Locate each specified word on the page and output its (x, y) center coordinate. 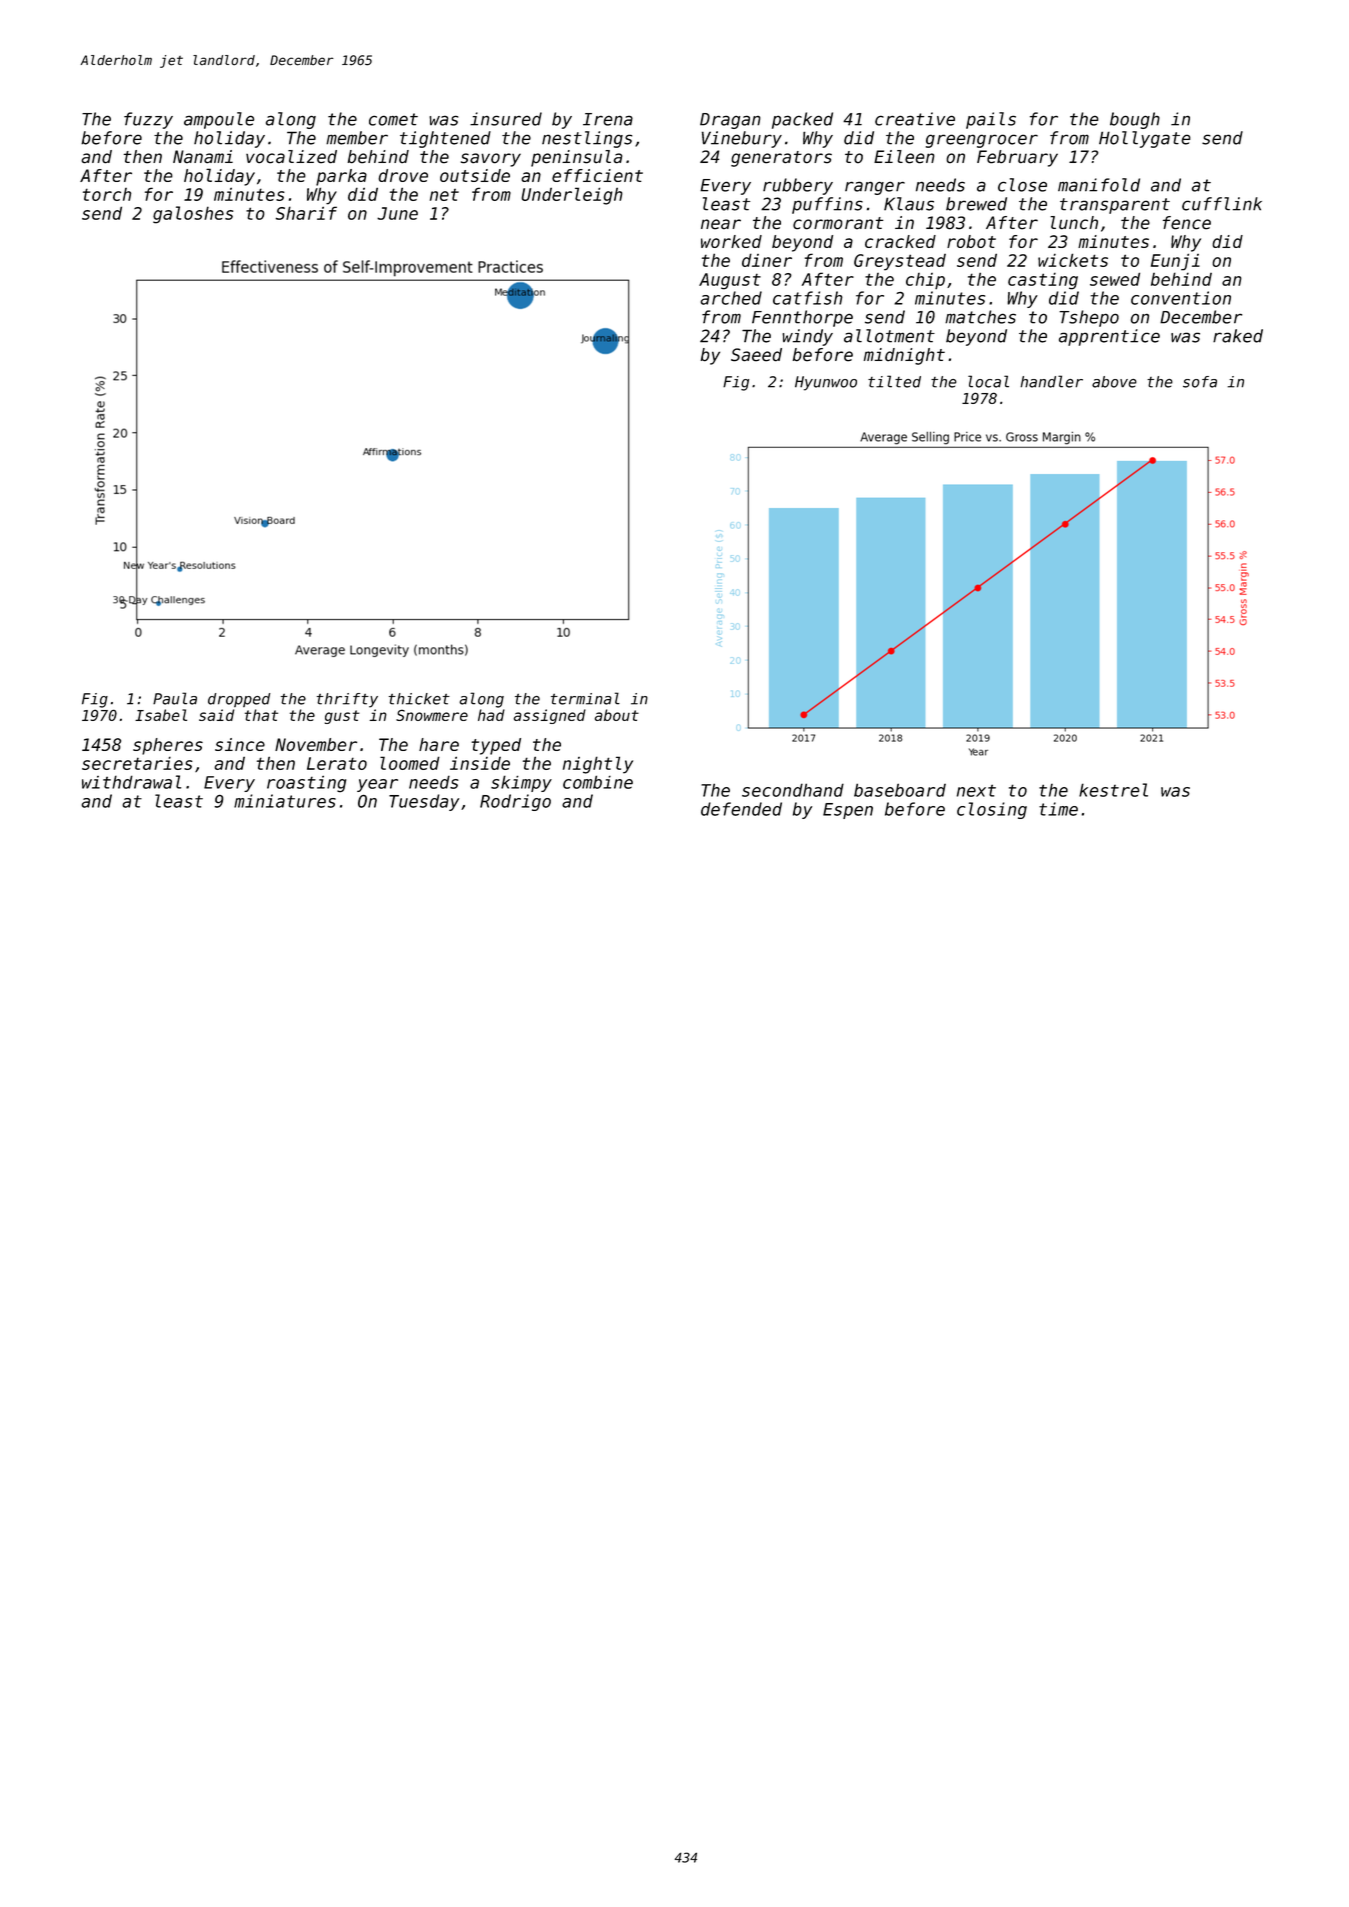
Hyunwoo (826, 383)
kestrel (1113, 790)
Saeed (756, 355)
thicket (419, 699)
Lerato (337, 763)
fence (1187, 223)
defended (741, 809)
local (988, 381)
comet (393, 119)
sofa (1200, 382)
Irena (608, 119)
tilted (894, 381)
